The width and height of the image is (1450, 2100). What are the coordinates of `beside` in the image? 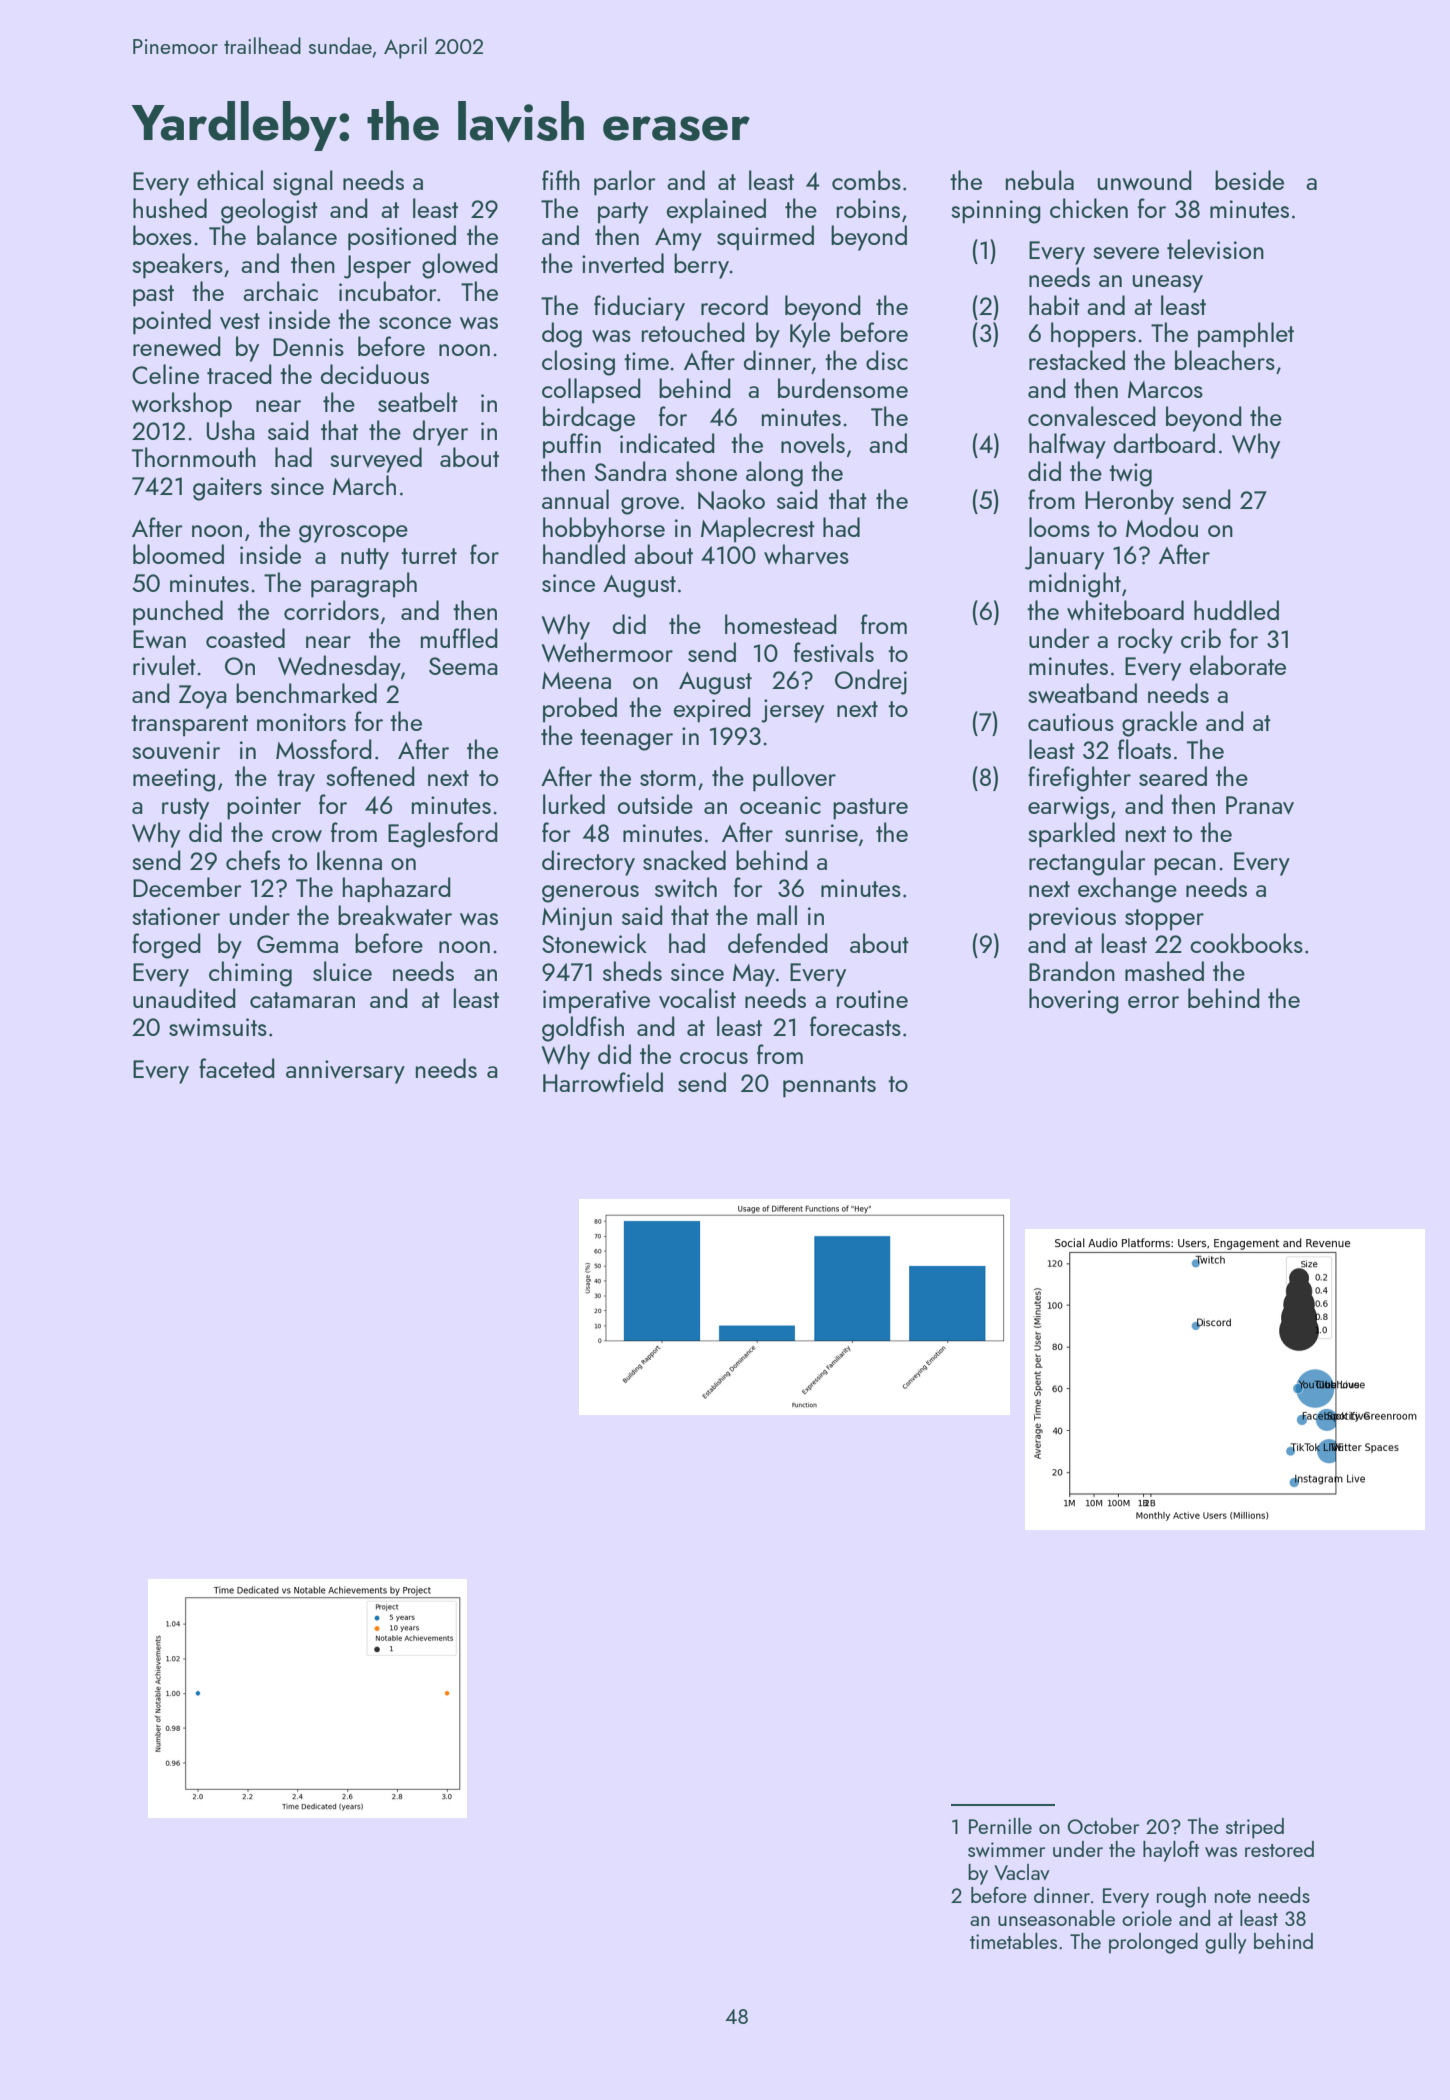 It's located at (1249, 180).
